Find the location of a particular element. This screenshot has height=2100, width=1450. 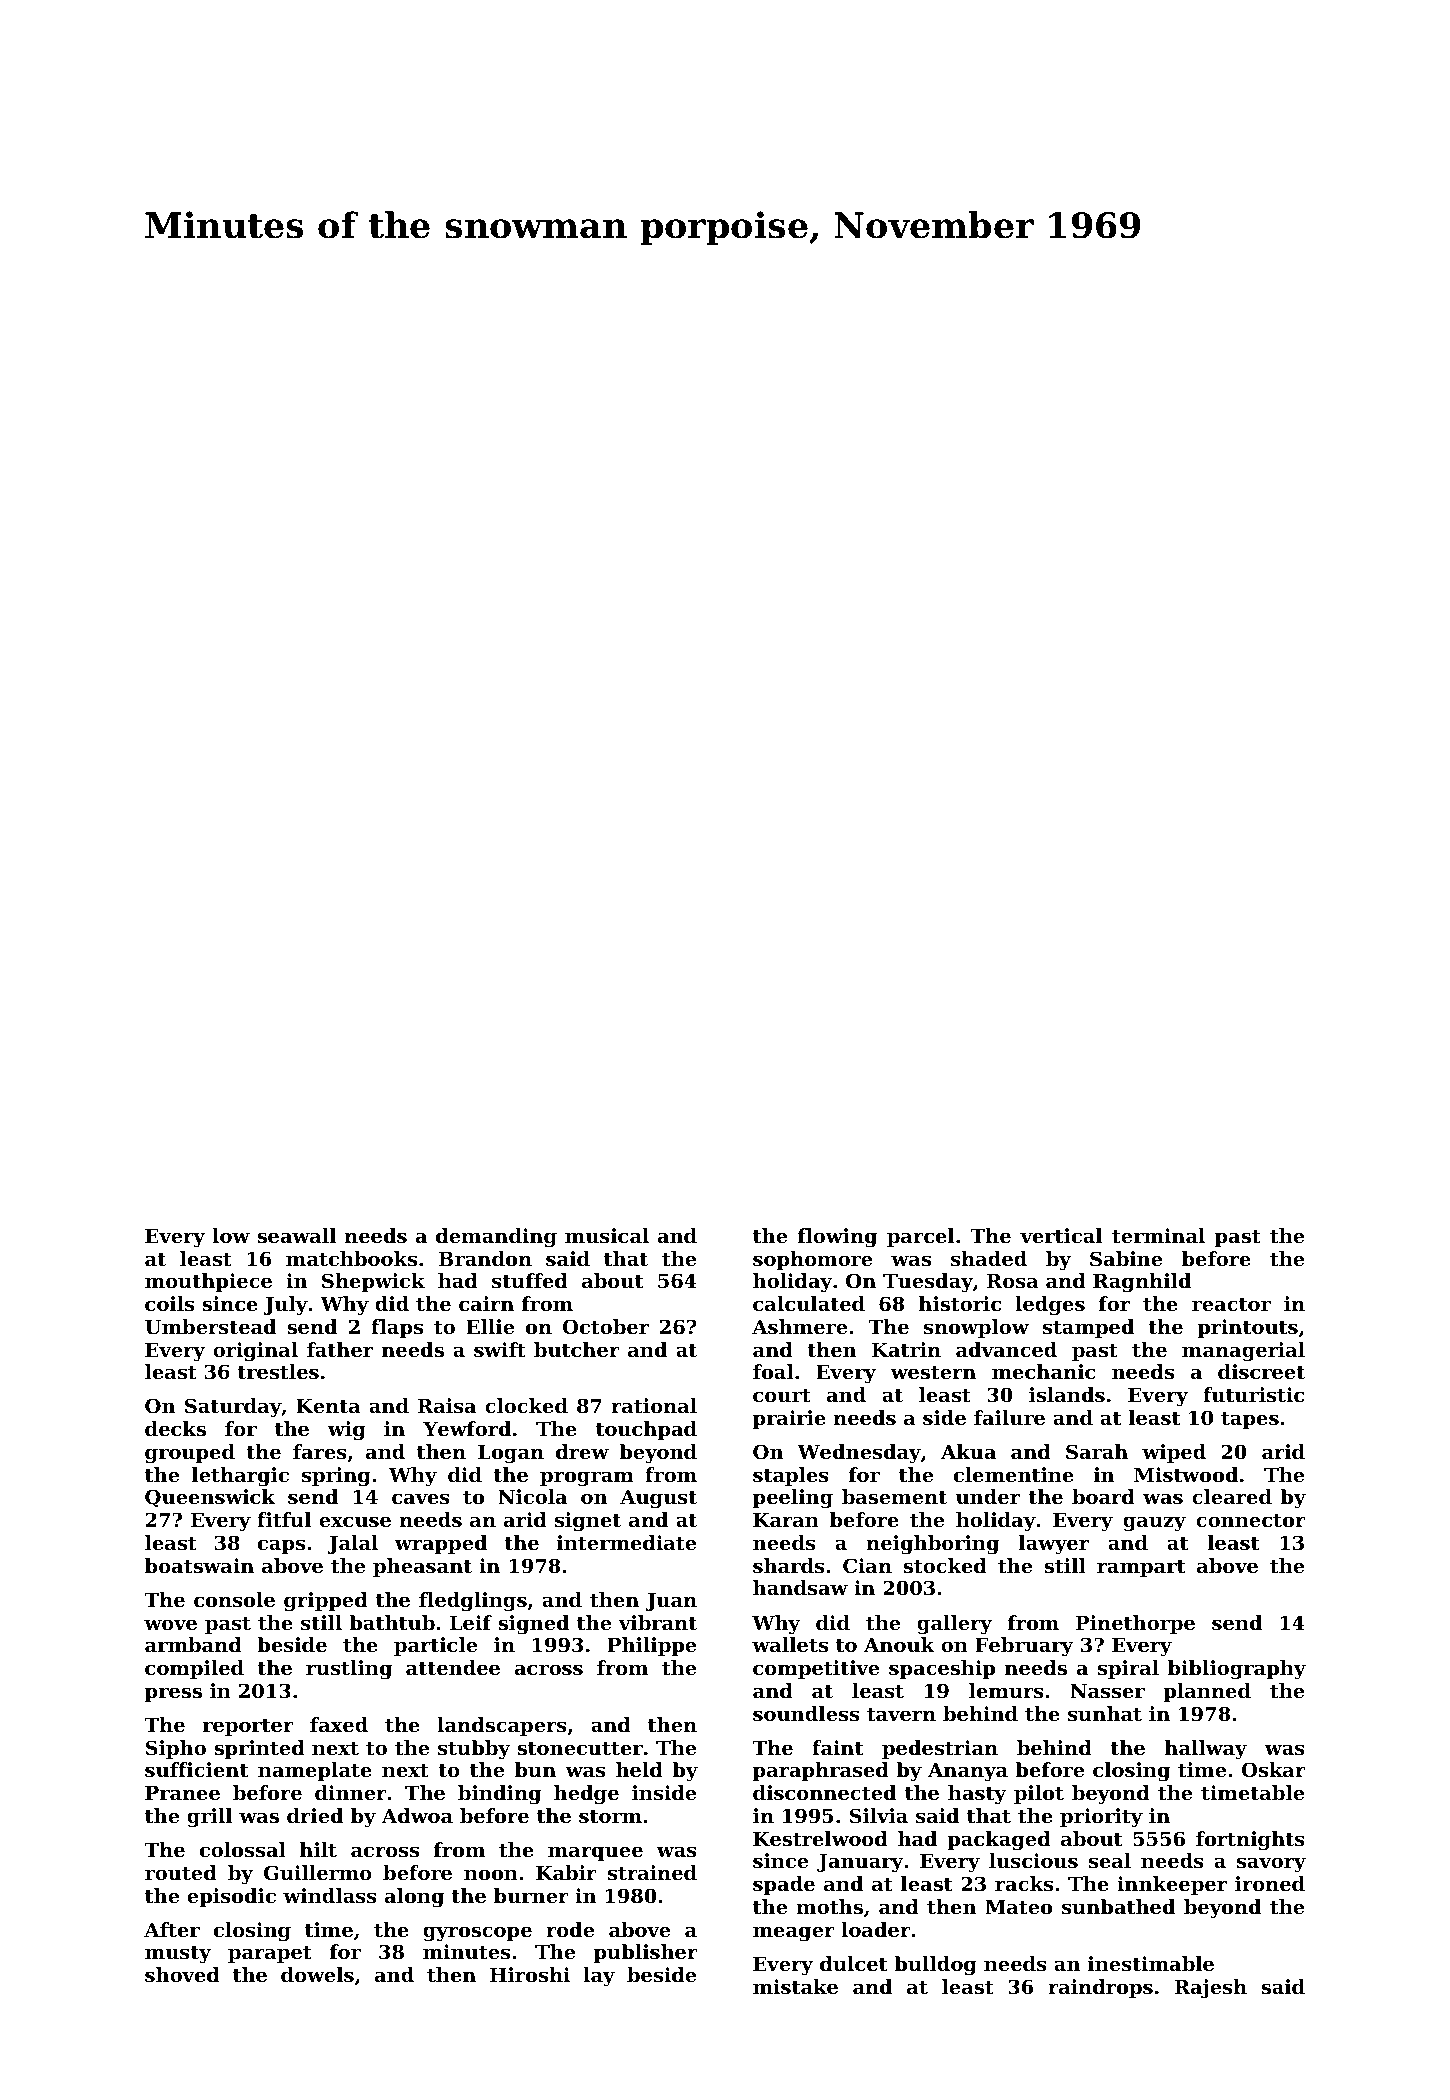

press is located at coordinates (173, 1694).
